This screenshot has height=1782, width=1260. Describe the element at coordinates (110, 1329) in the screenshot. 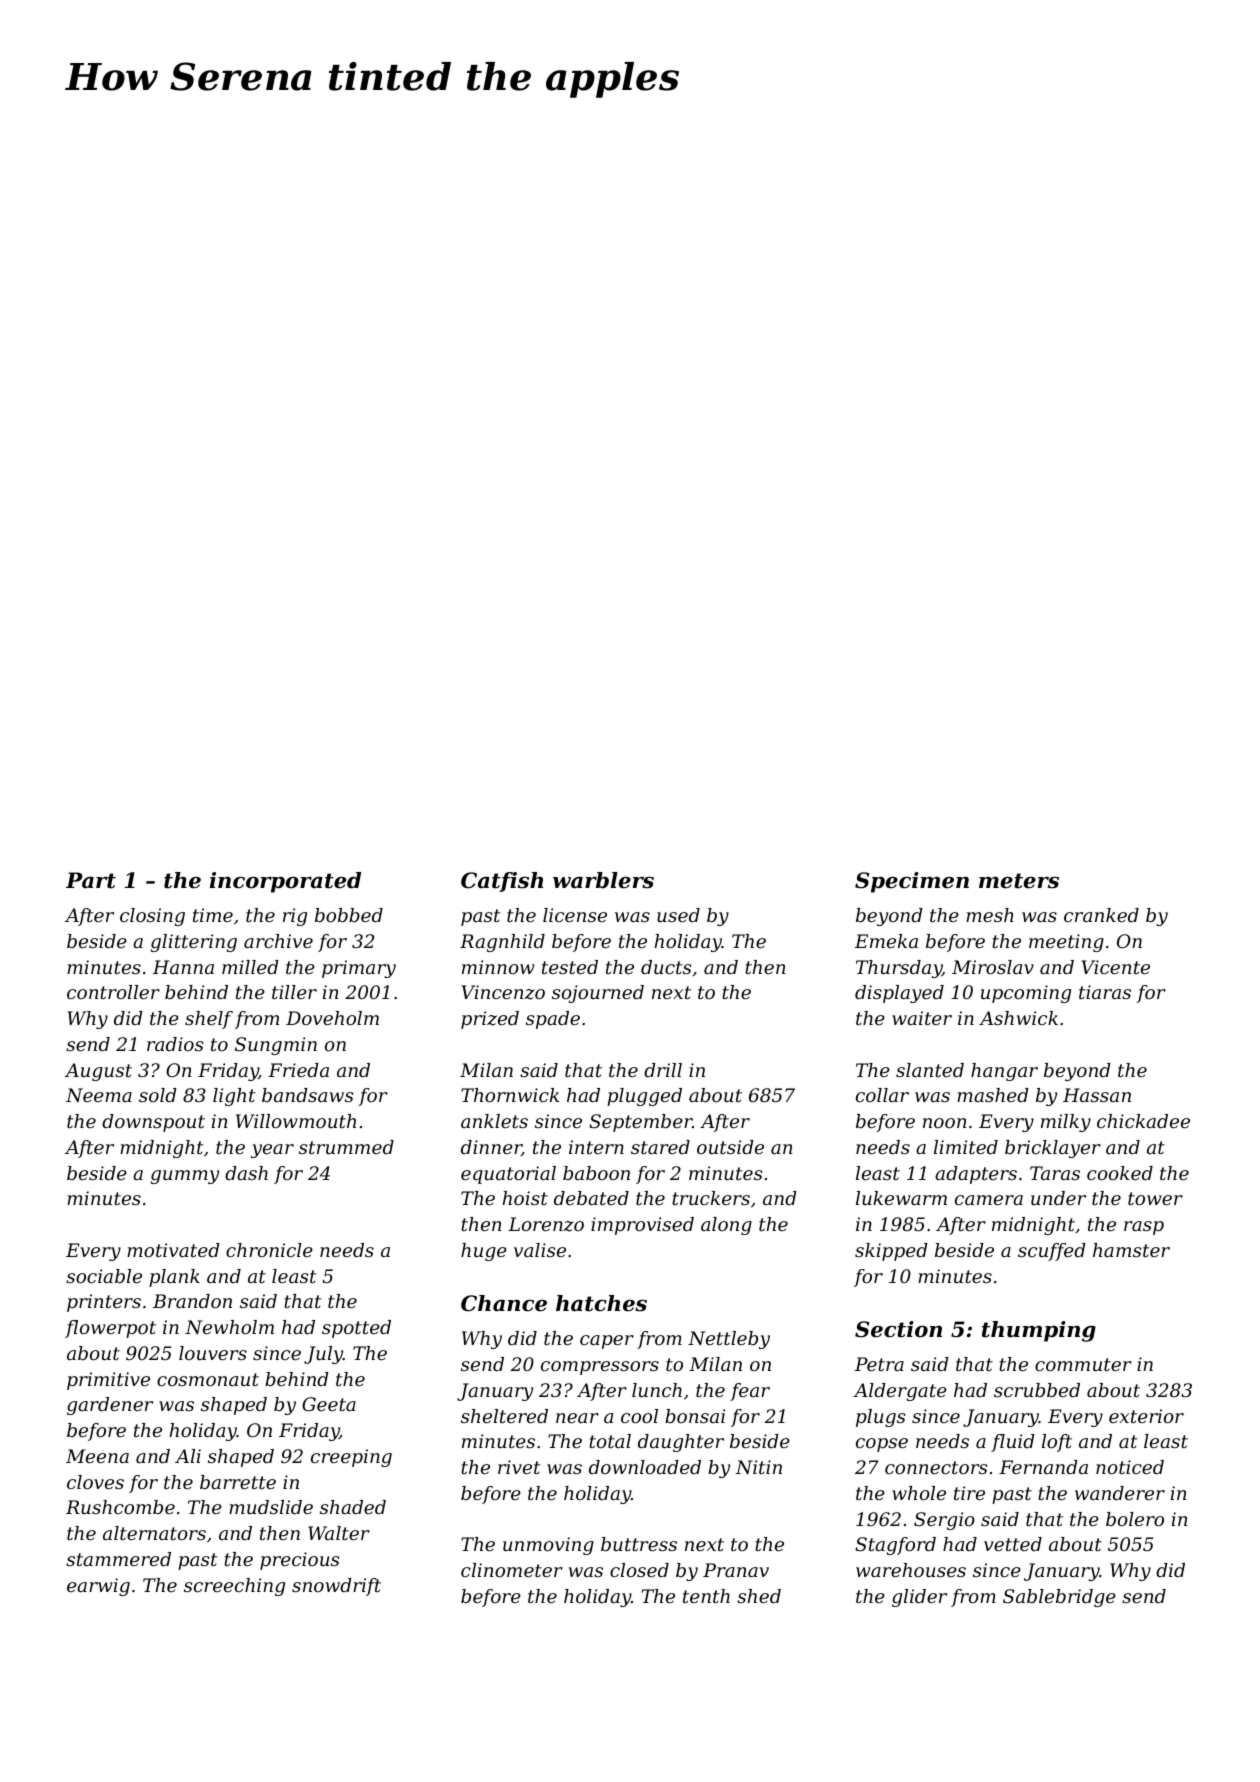

I see `flowerpot` at that location.
